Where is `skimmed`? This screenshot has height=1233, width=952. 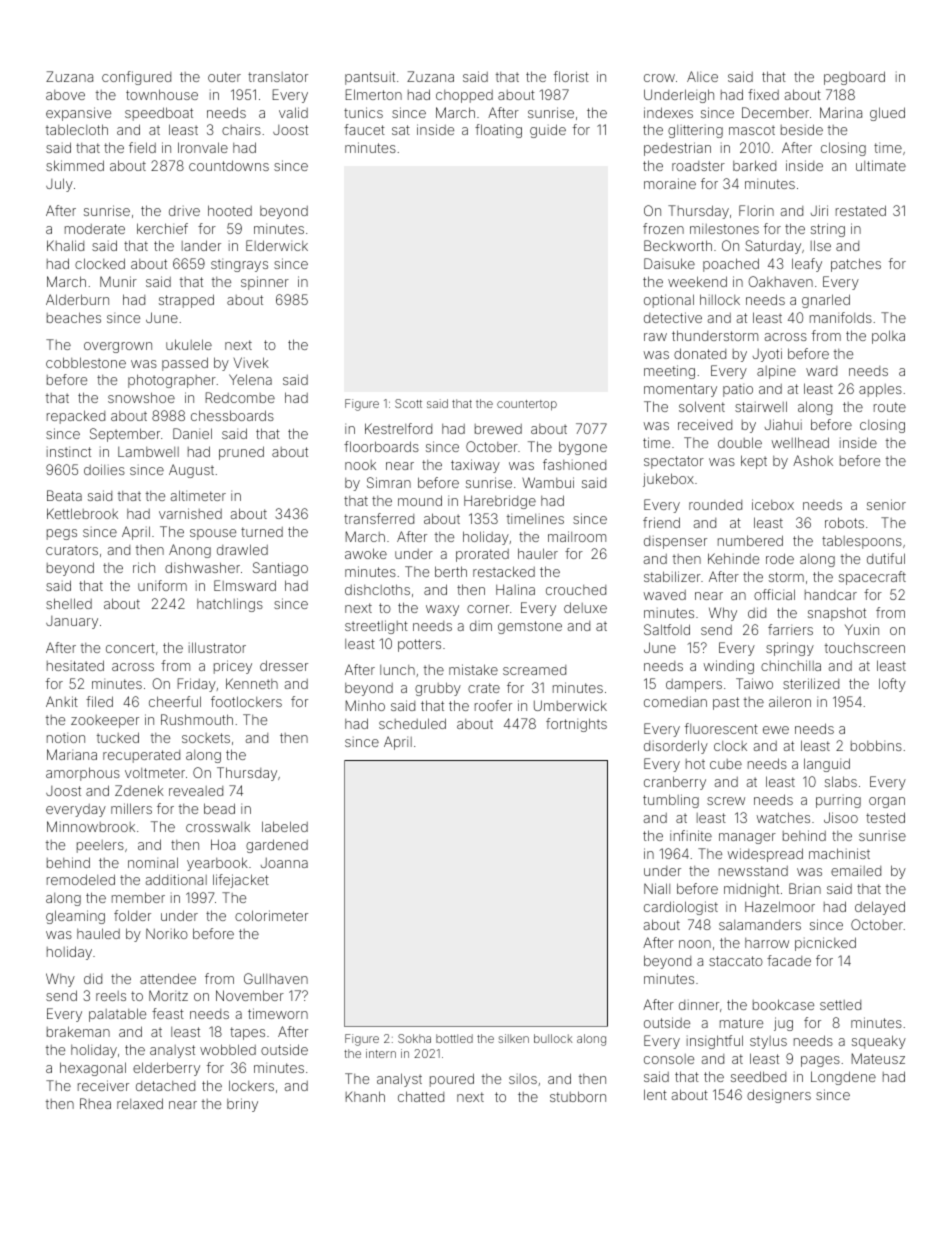 skimmed is located at coordinates (75, 165).
